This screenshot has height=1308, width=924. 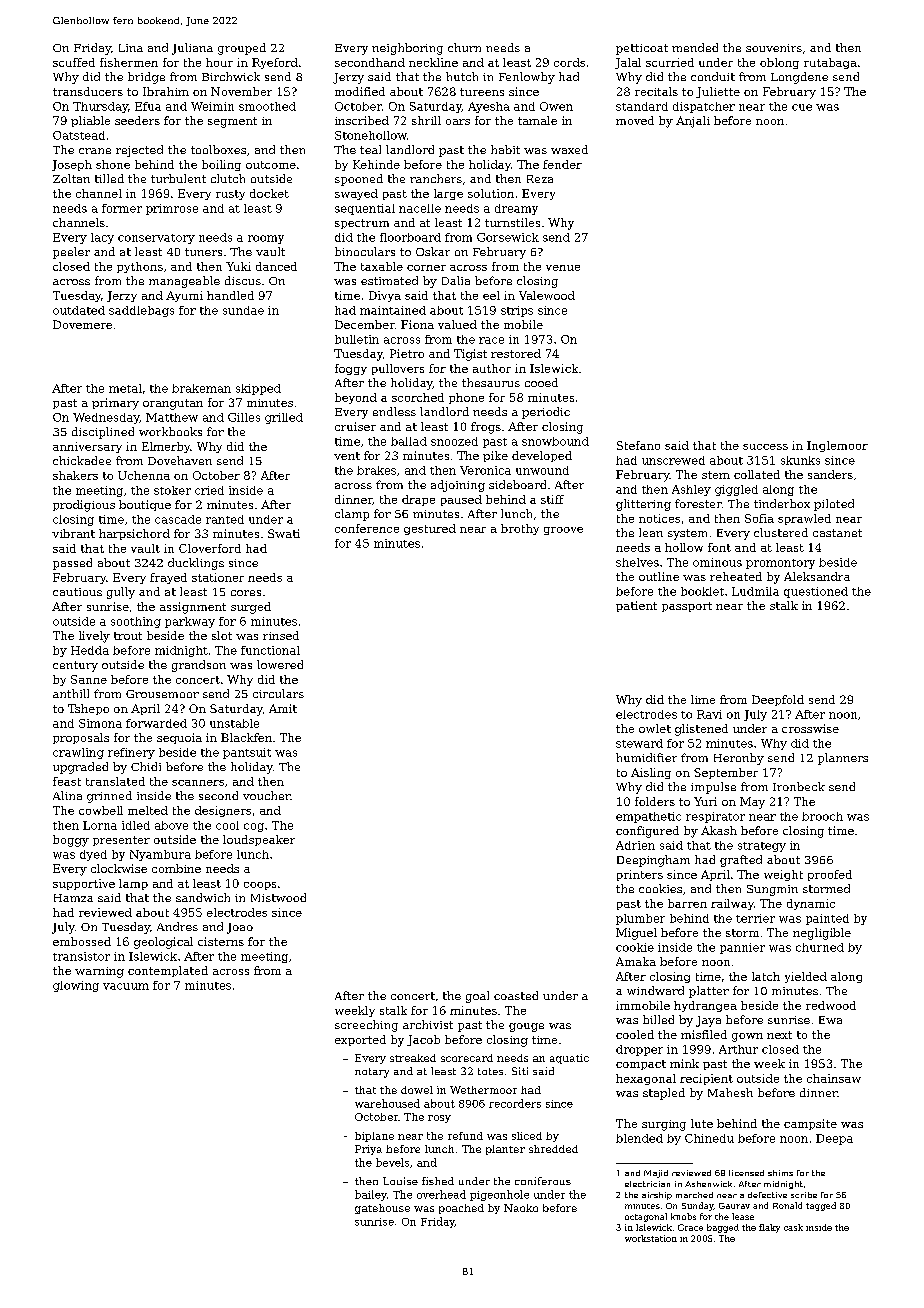 What do you see at coordinates (651, 1238) in the screenshot?
I see `workstation` at bounding box center [651, 1238].
